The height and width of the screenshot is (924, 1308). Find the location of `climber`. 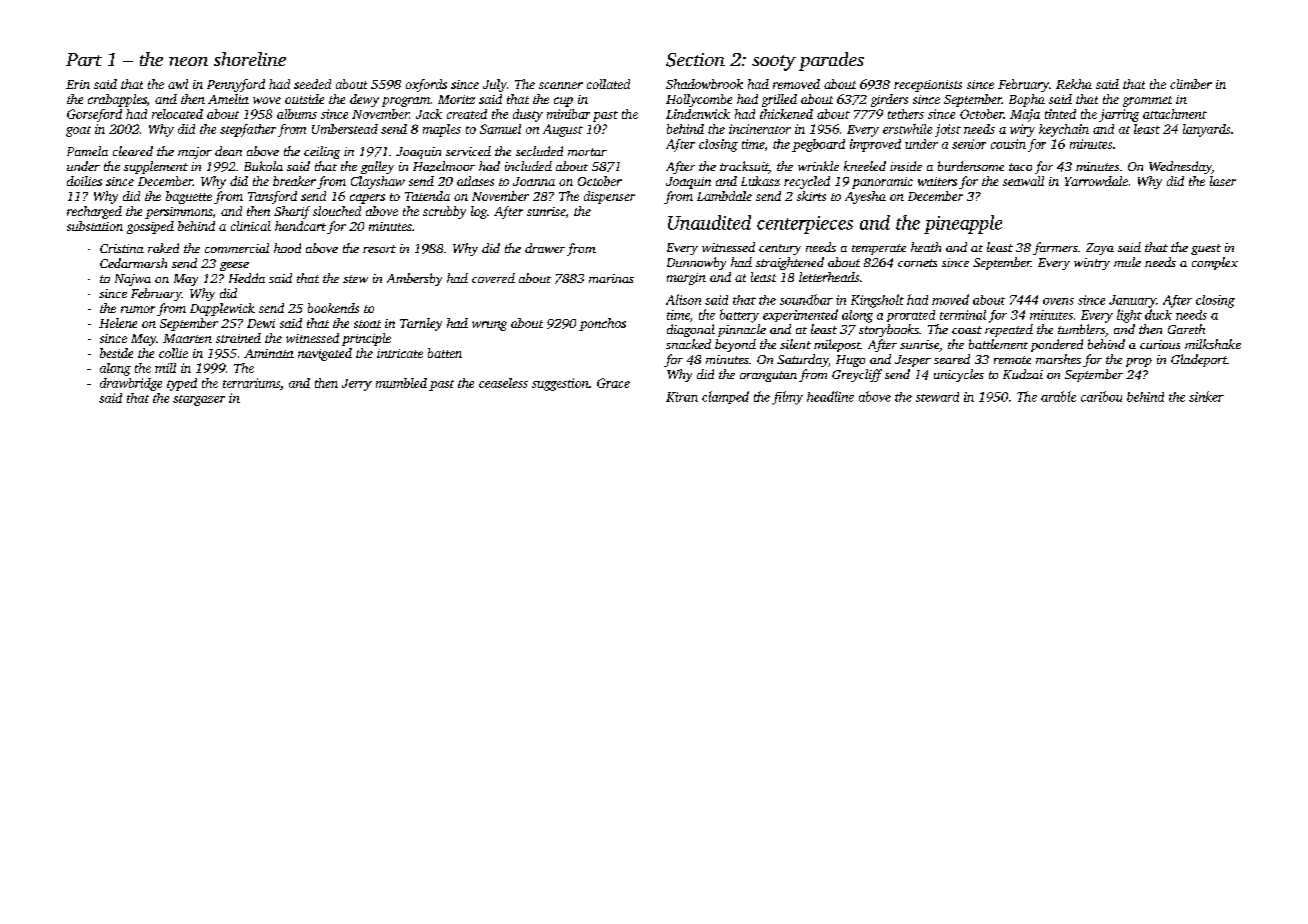

climber is located at coordinates (1191, 84).
